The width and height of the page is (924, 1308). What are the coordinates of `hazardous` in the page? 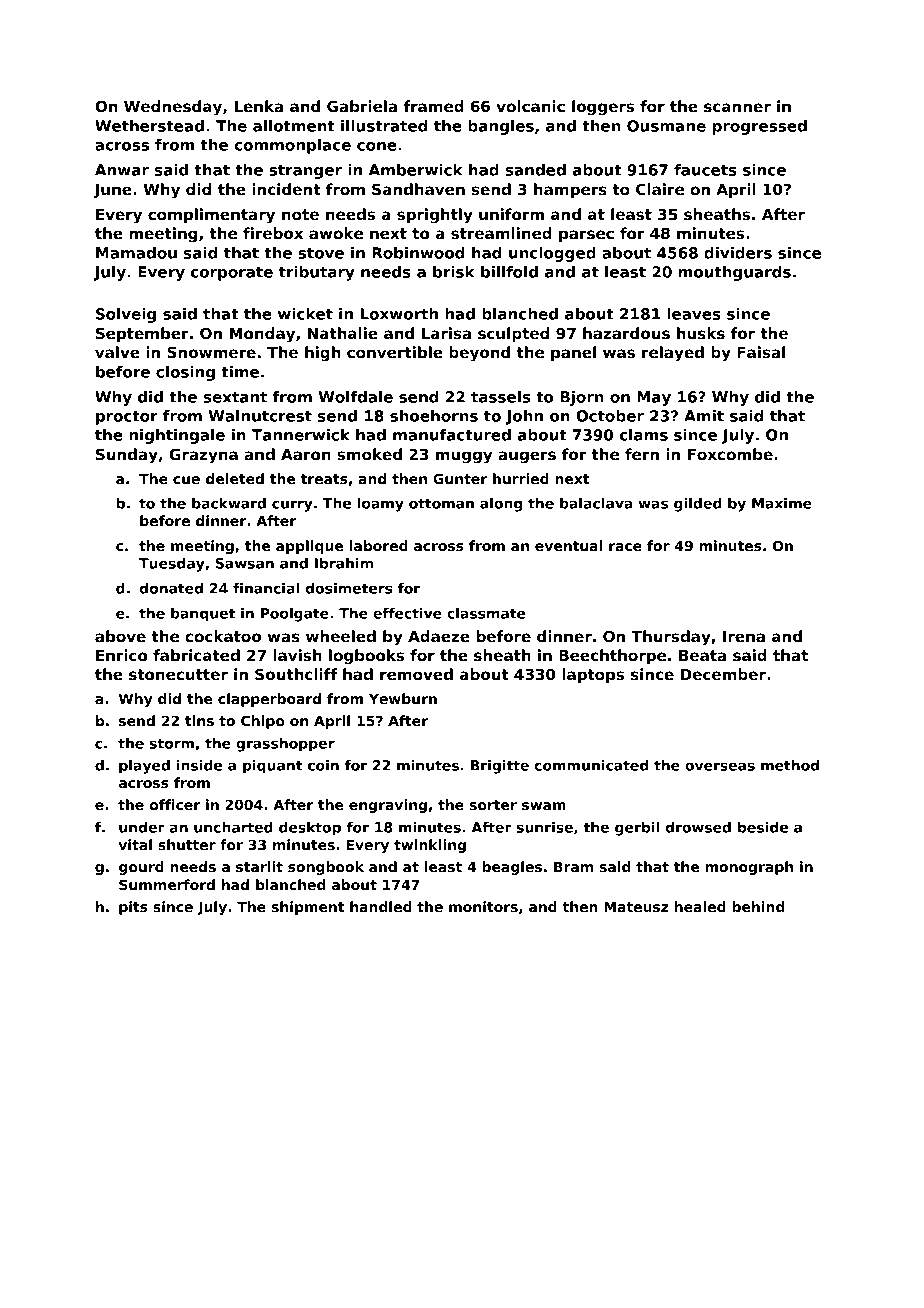 It's located at (626, 333).
